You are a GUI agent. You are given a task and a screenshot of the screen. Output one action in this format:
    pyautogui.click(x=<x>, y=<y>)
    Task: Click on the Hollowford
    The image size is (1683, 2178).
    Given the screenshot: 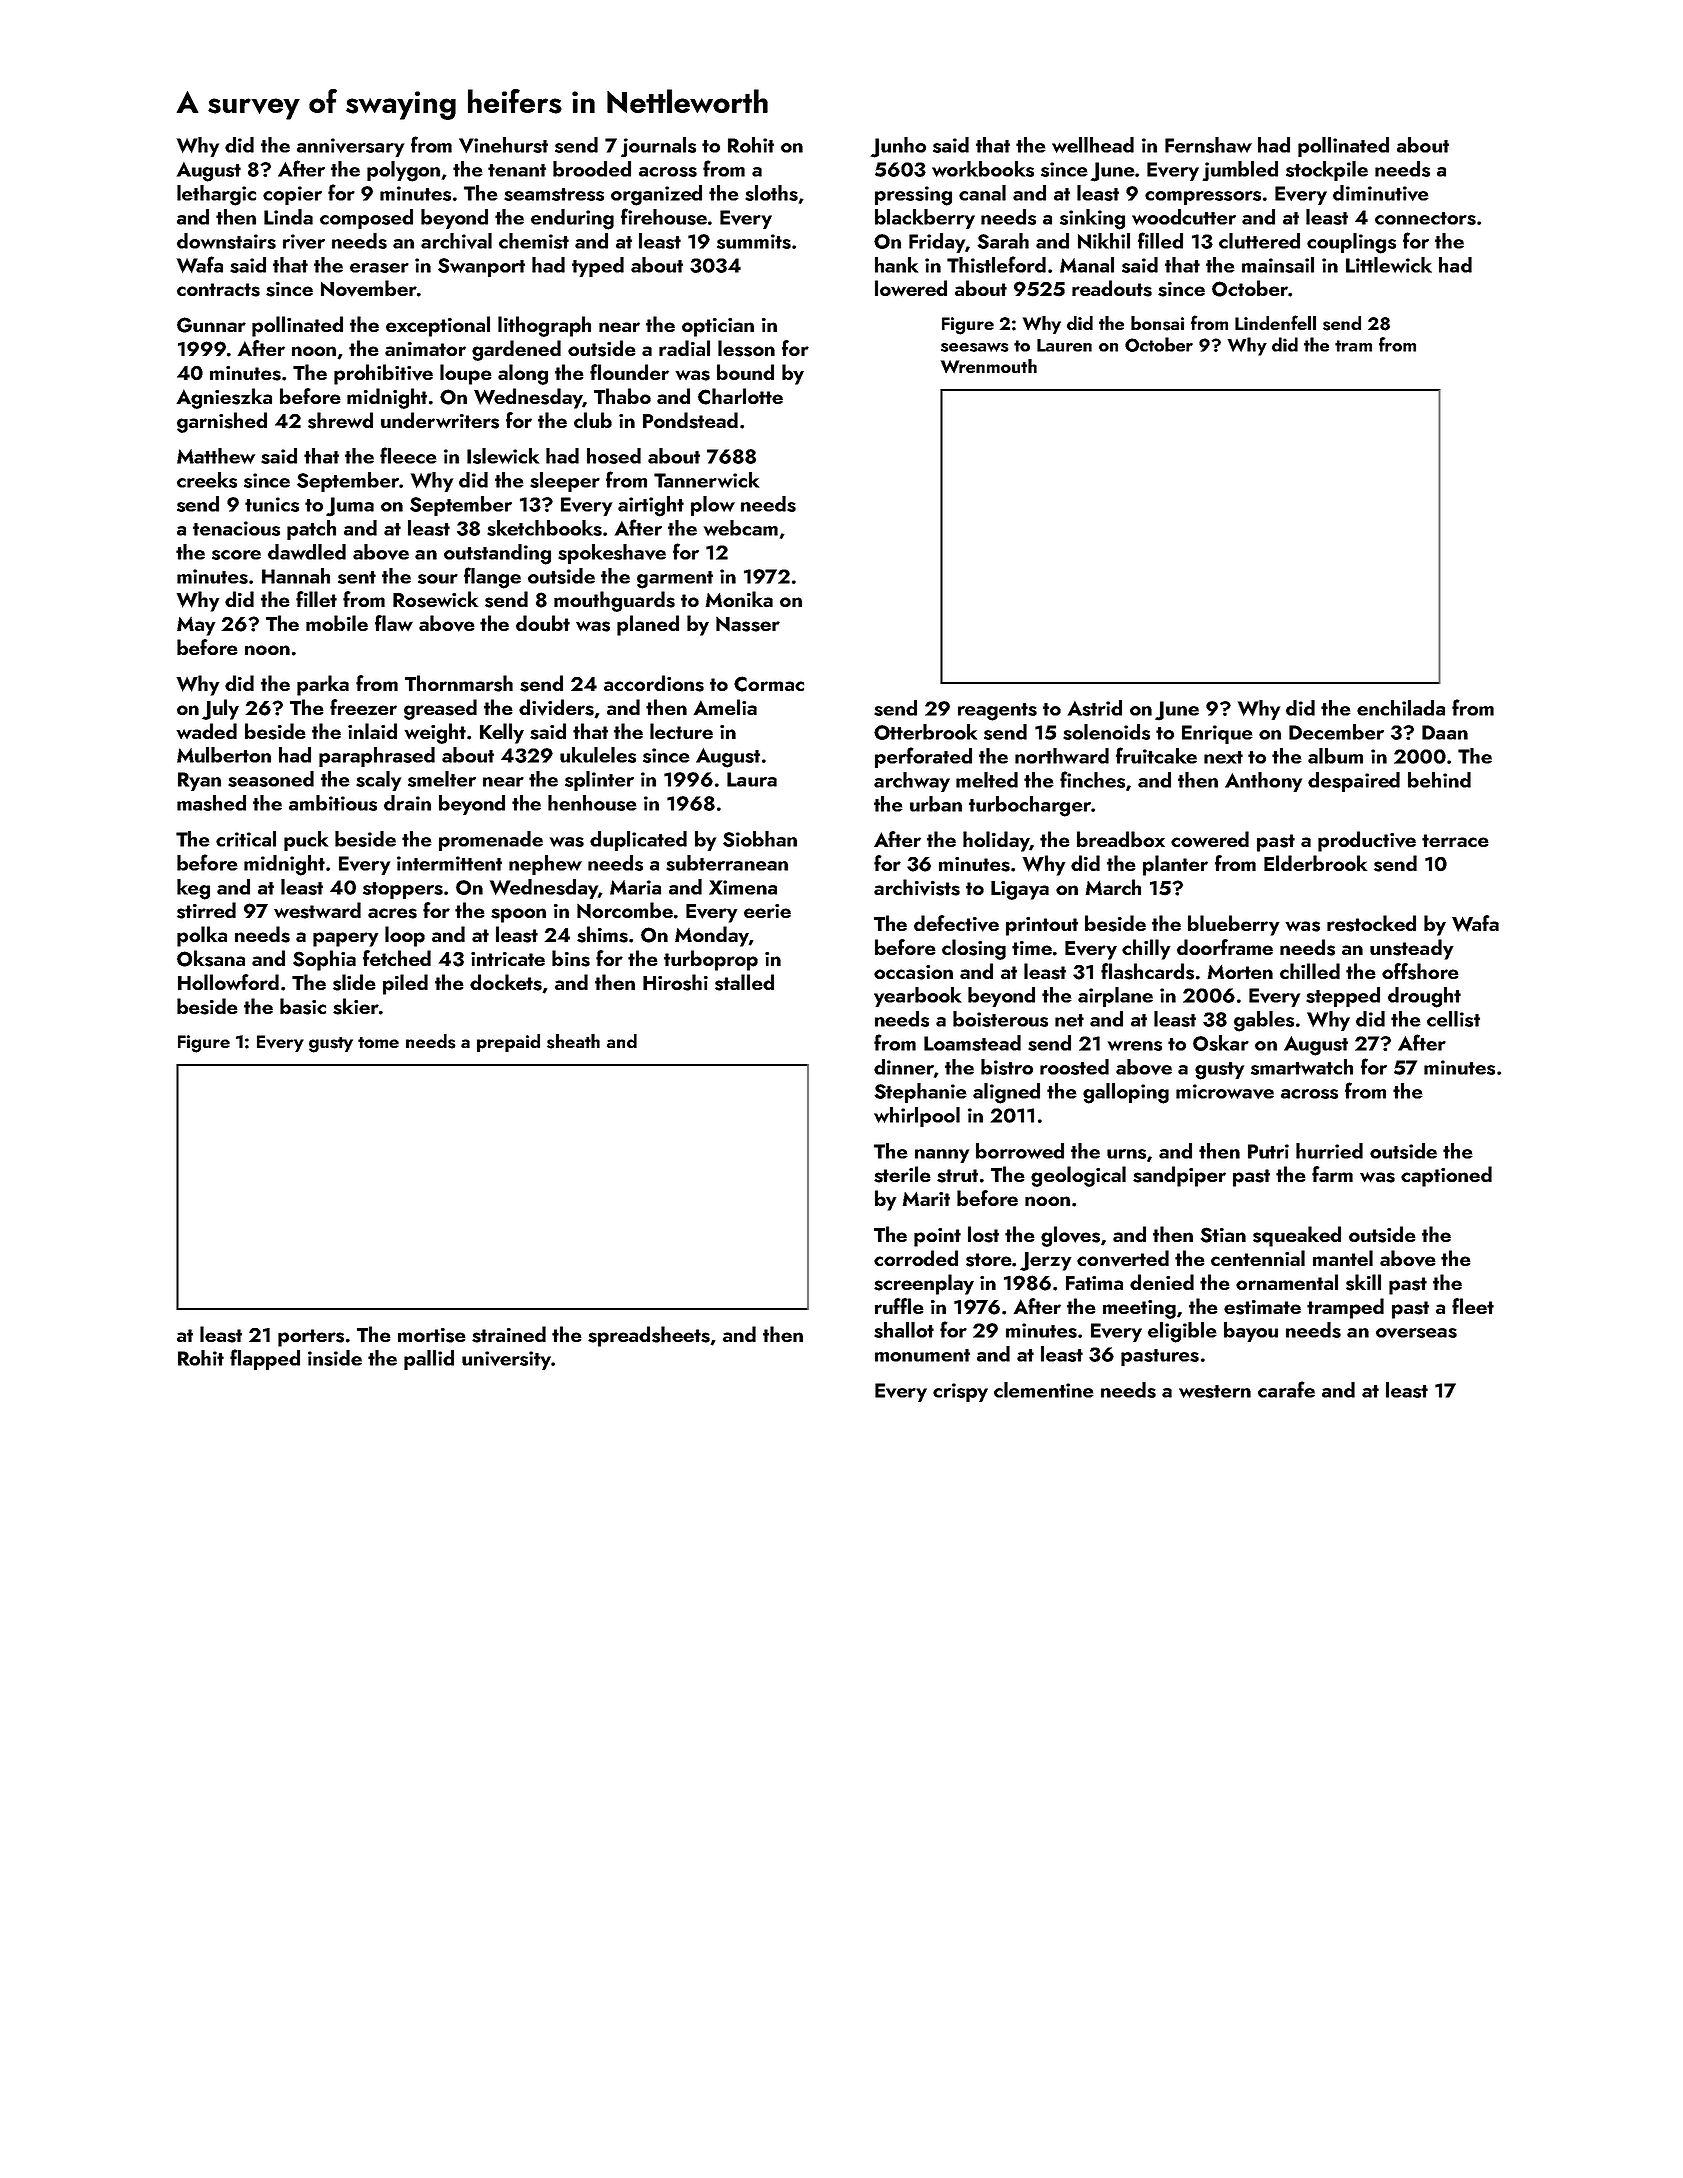 What is the action you would take?
    pyautogui.click(x=228, y=982)
